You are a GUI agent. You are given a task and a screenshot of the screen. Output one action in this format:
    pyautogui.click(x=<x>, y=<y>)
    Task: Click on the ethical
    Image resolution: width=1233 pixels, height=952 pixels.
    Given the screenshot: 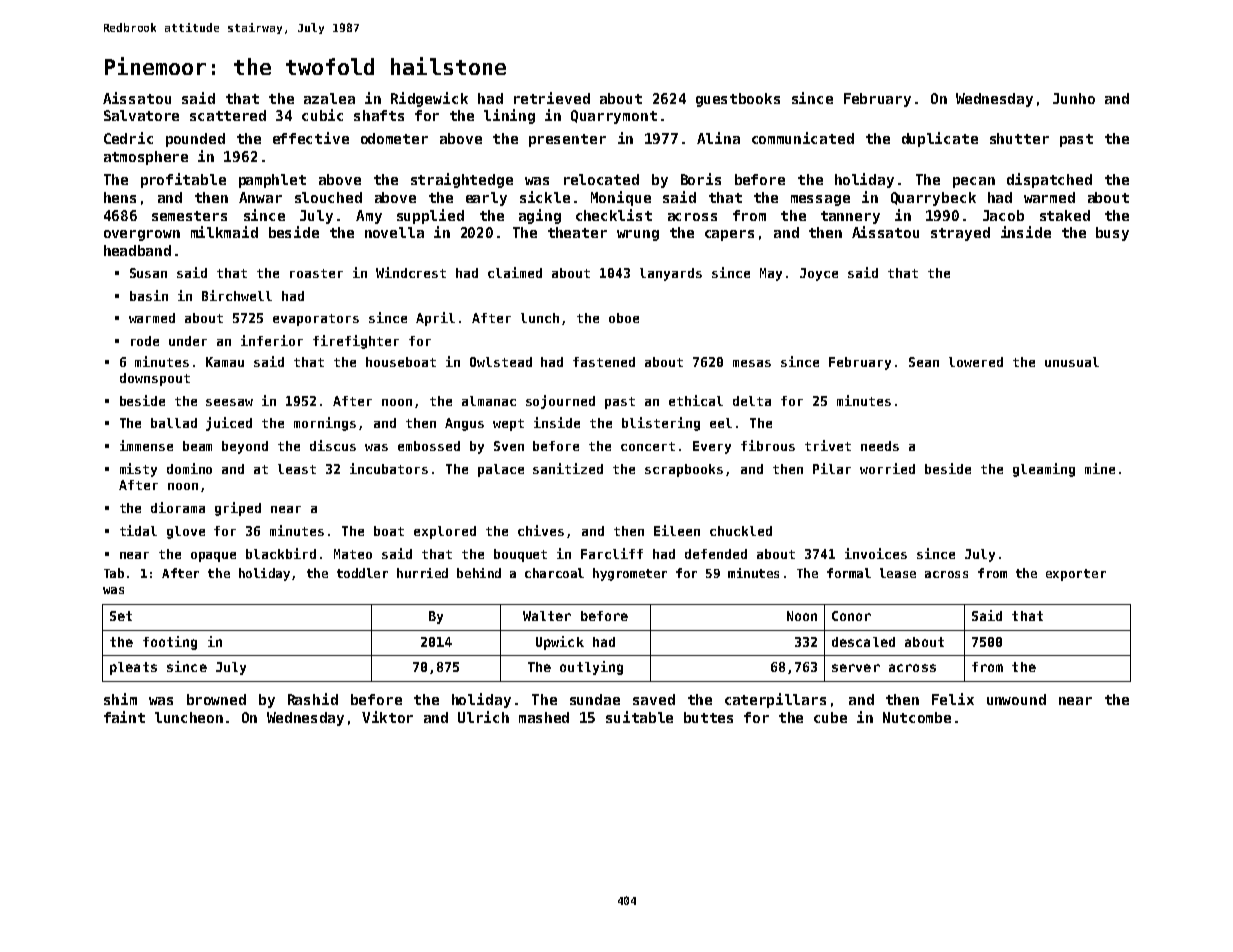 What is the action you would take?
    pyautogui.click(x=696, y=400)
